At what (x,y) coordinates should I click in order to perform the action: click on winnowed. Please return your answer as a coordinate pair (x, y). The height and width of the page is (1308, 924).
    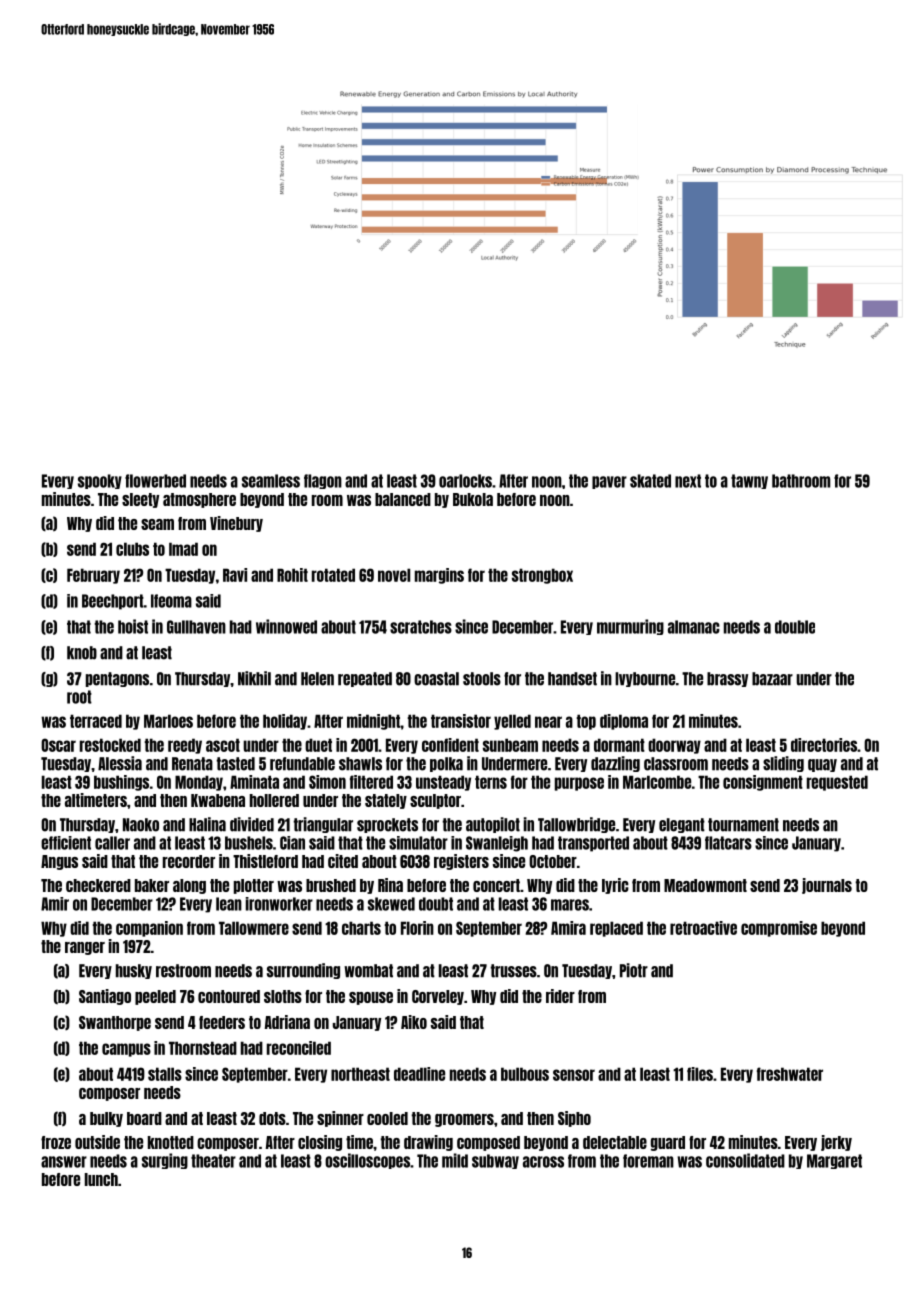
    Looking at the image, I should click on (286, 626).
